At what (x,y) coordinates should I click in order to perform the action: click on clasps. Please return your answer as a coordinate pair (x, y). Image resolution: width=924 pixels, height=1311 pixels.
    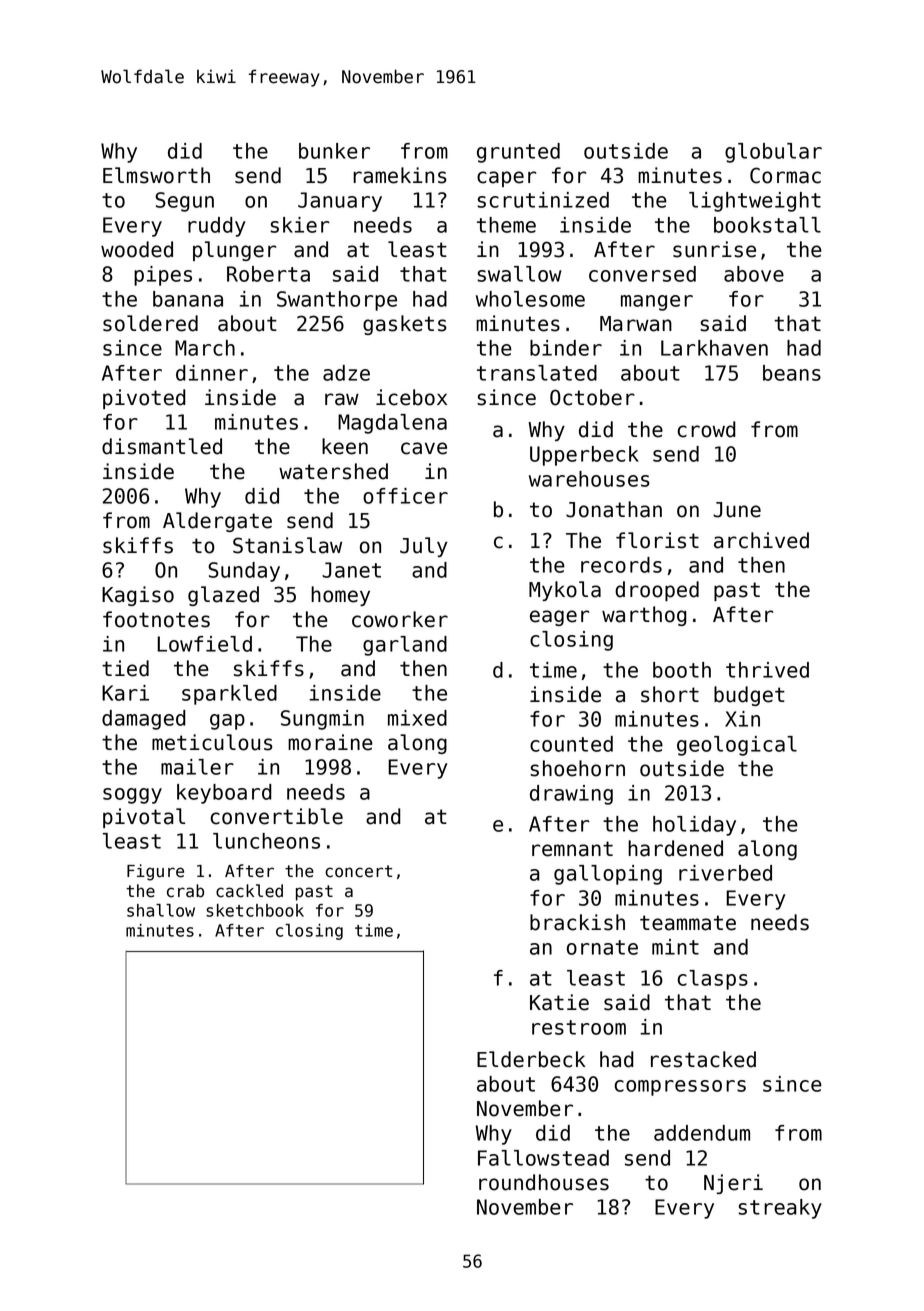
    Looking at the image, I should click on (712, 980).
